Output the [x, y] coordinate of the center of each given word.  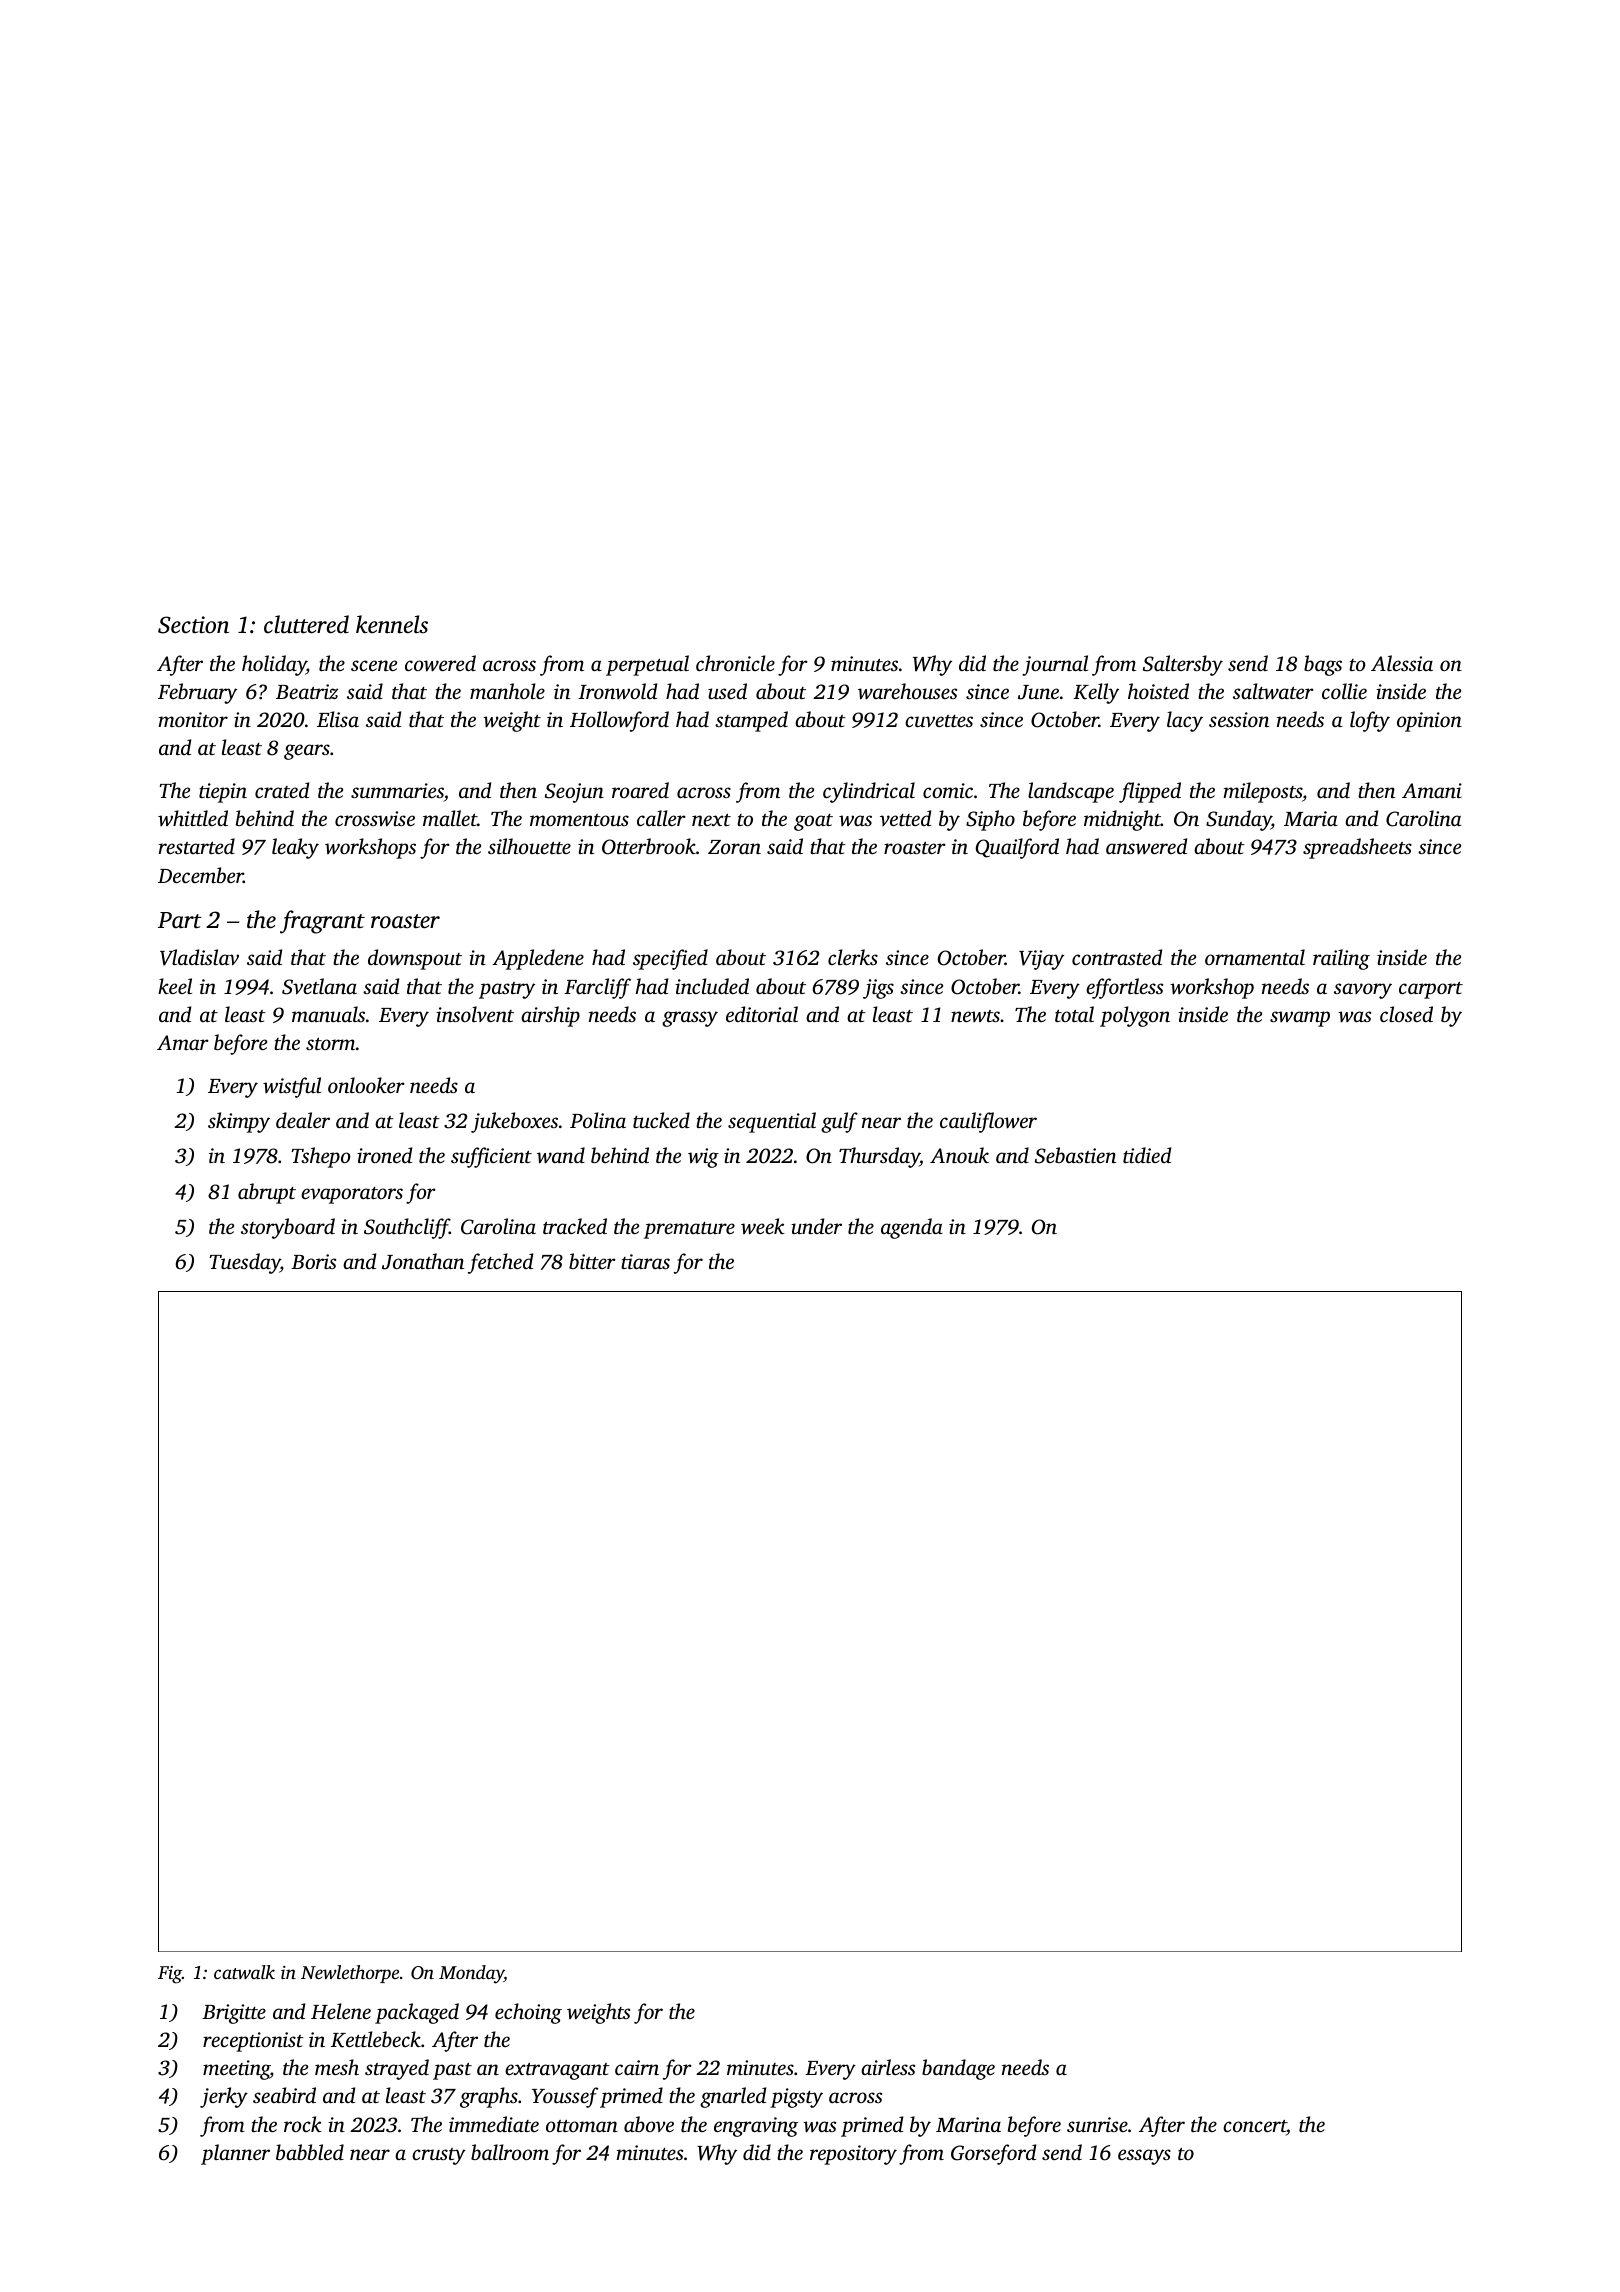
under [816, 1226]
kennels [392, 624]
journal [1055, 665]
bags [1323, 665]
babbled [310, 2152]
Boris [313, 1261]
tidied [1147, 1155]
